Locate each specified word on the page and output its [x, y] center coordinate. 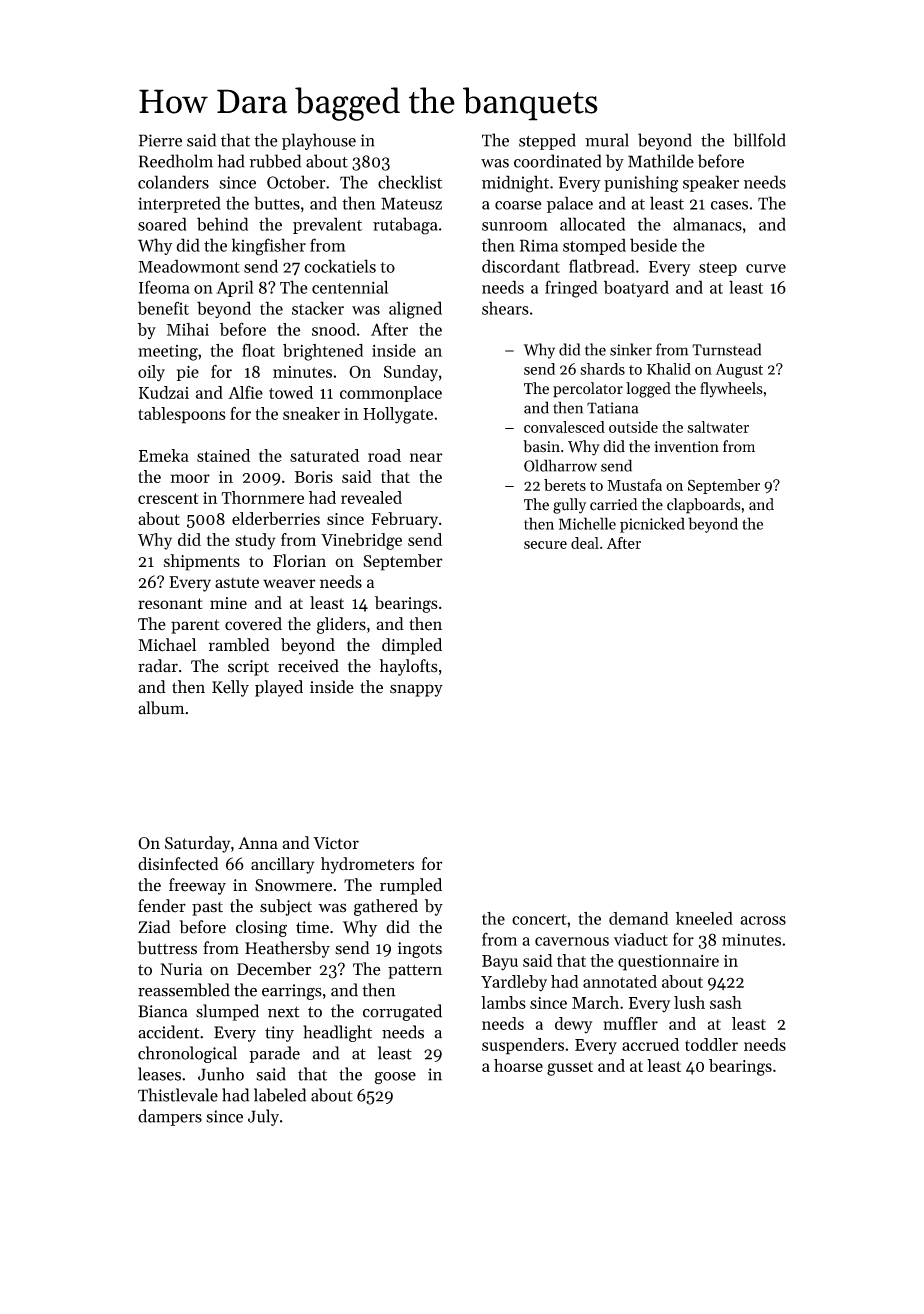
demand [639, 918]
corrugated [402, 1012]
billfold [759, 140]
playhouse [319, 141]
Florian [299, 560]
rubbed [275, 161]
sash [726, 1002]
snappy [416, 690]
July [263, 1117]
